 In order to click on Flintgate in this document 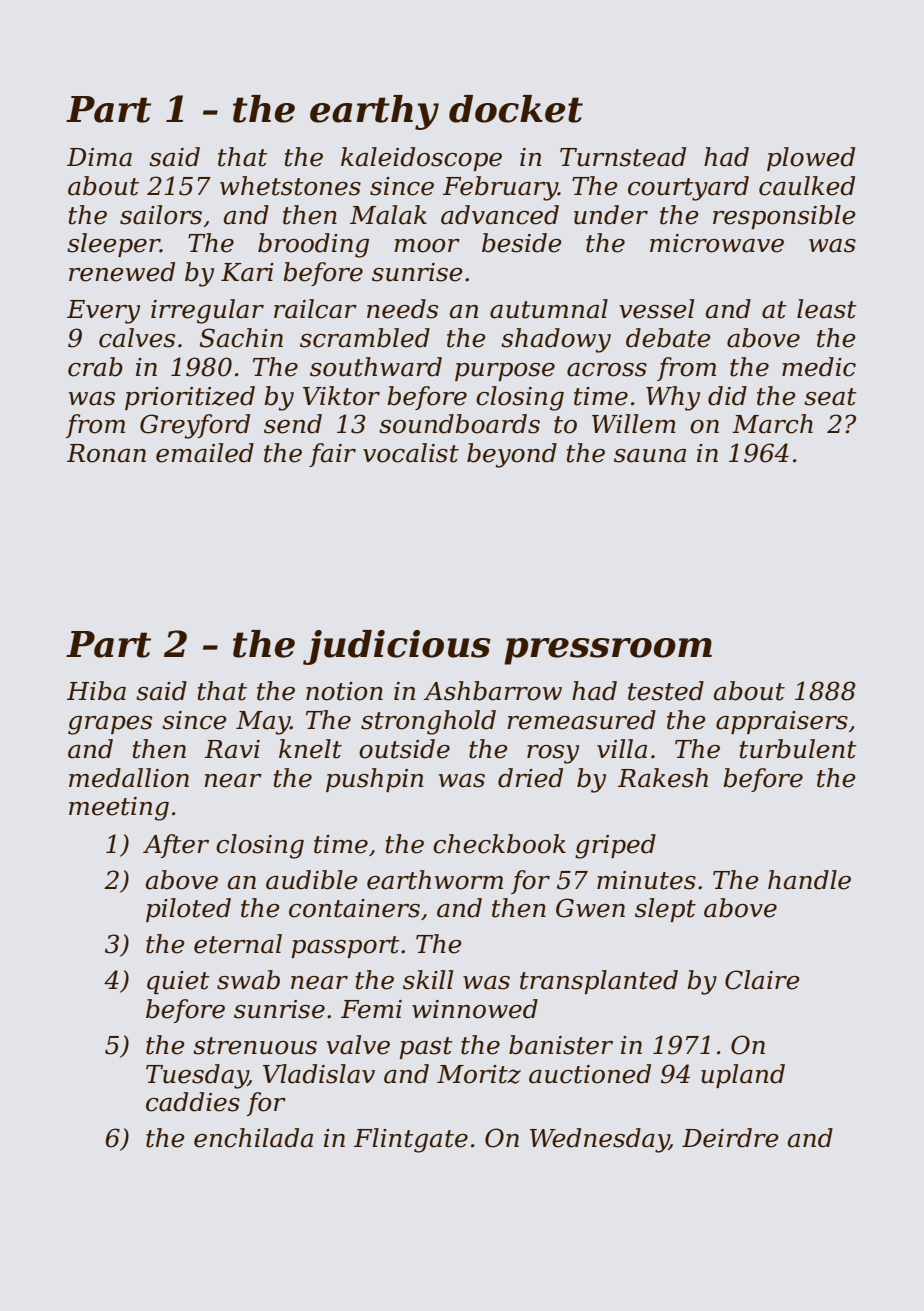, I will do `click(411, 1140)`.
